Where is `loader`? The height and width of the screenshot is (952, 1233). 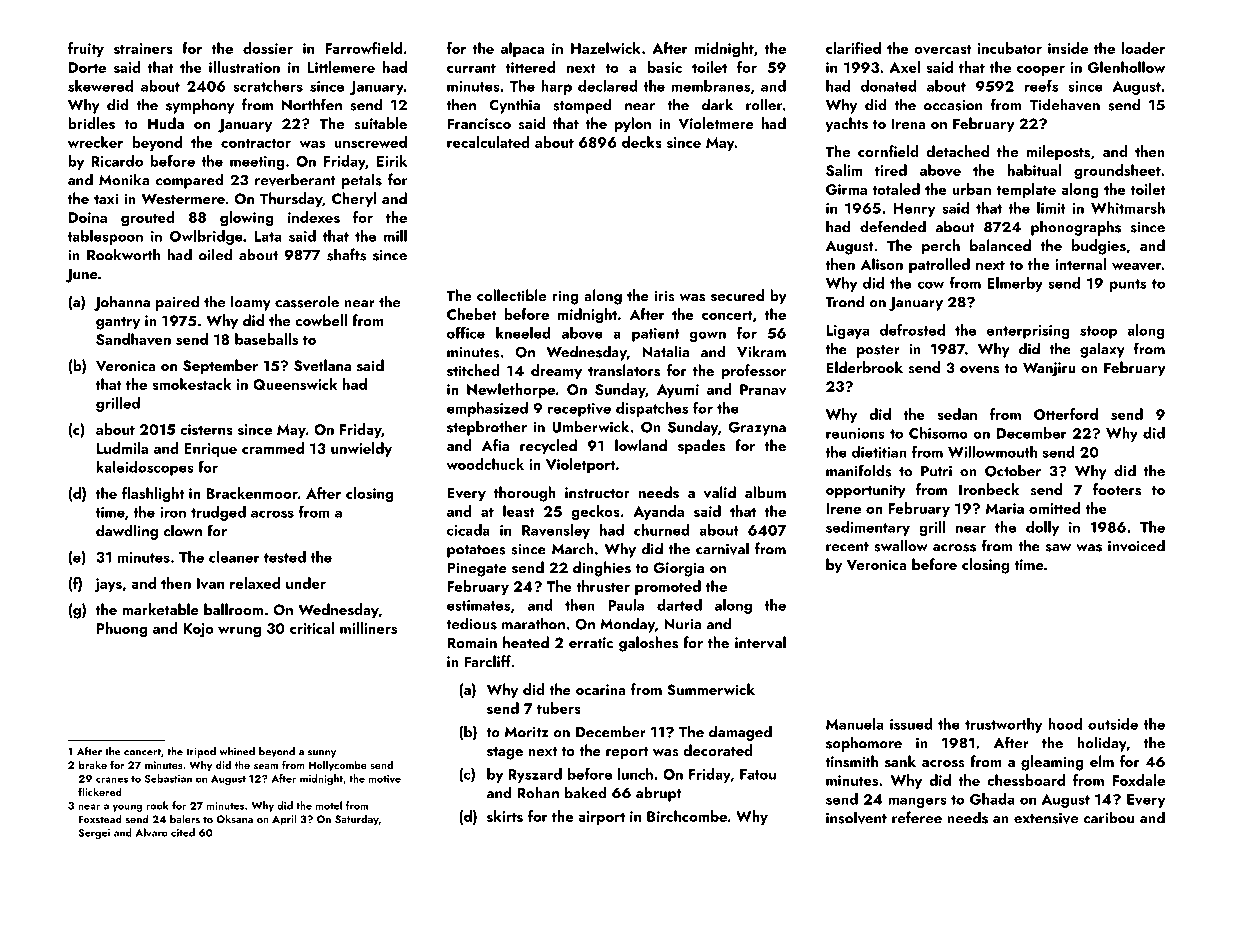
loader is located at coordinates (1143, 48).
